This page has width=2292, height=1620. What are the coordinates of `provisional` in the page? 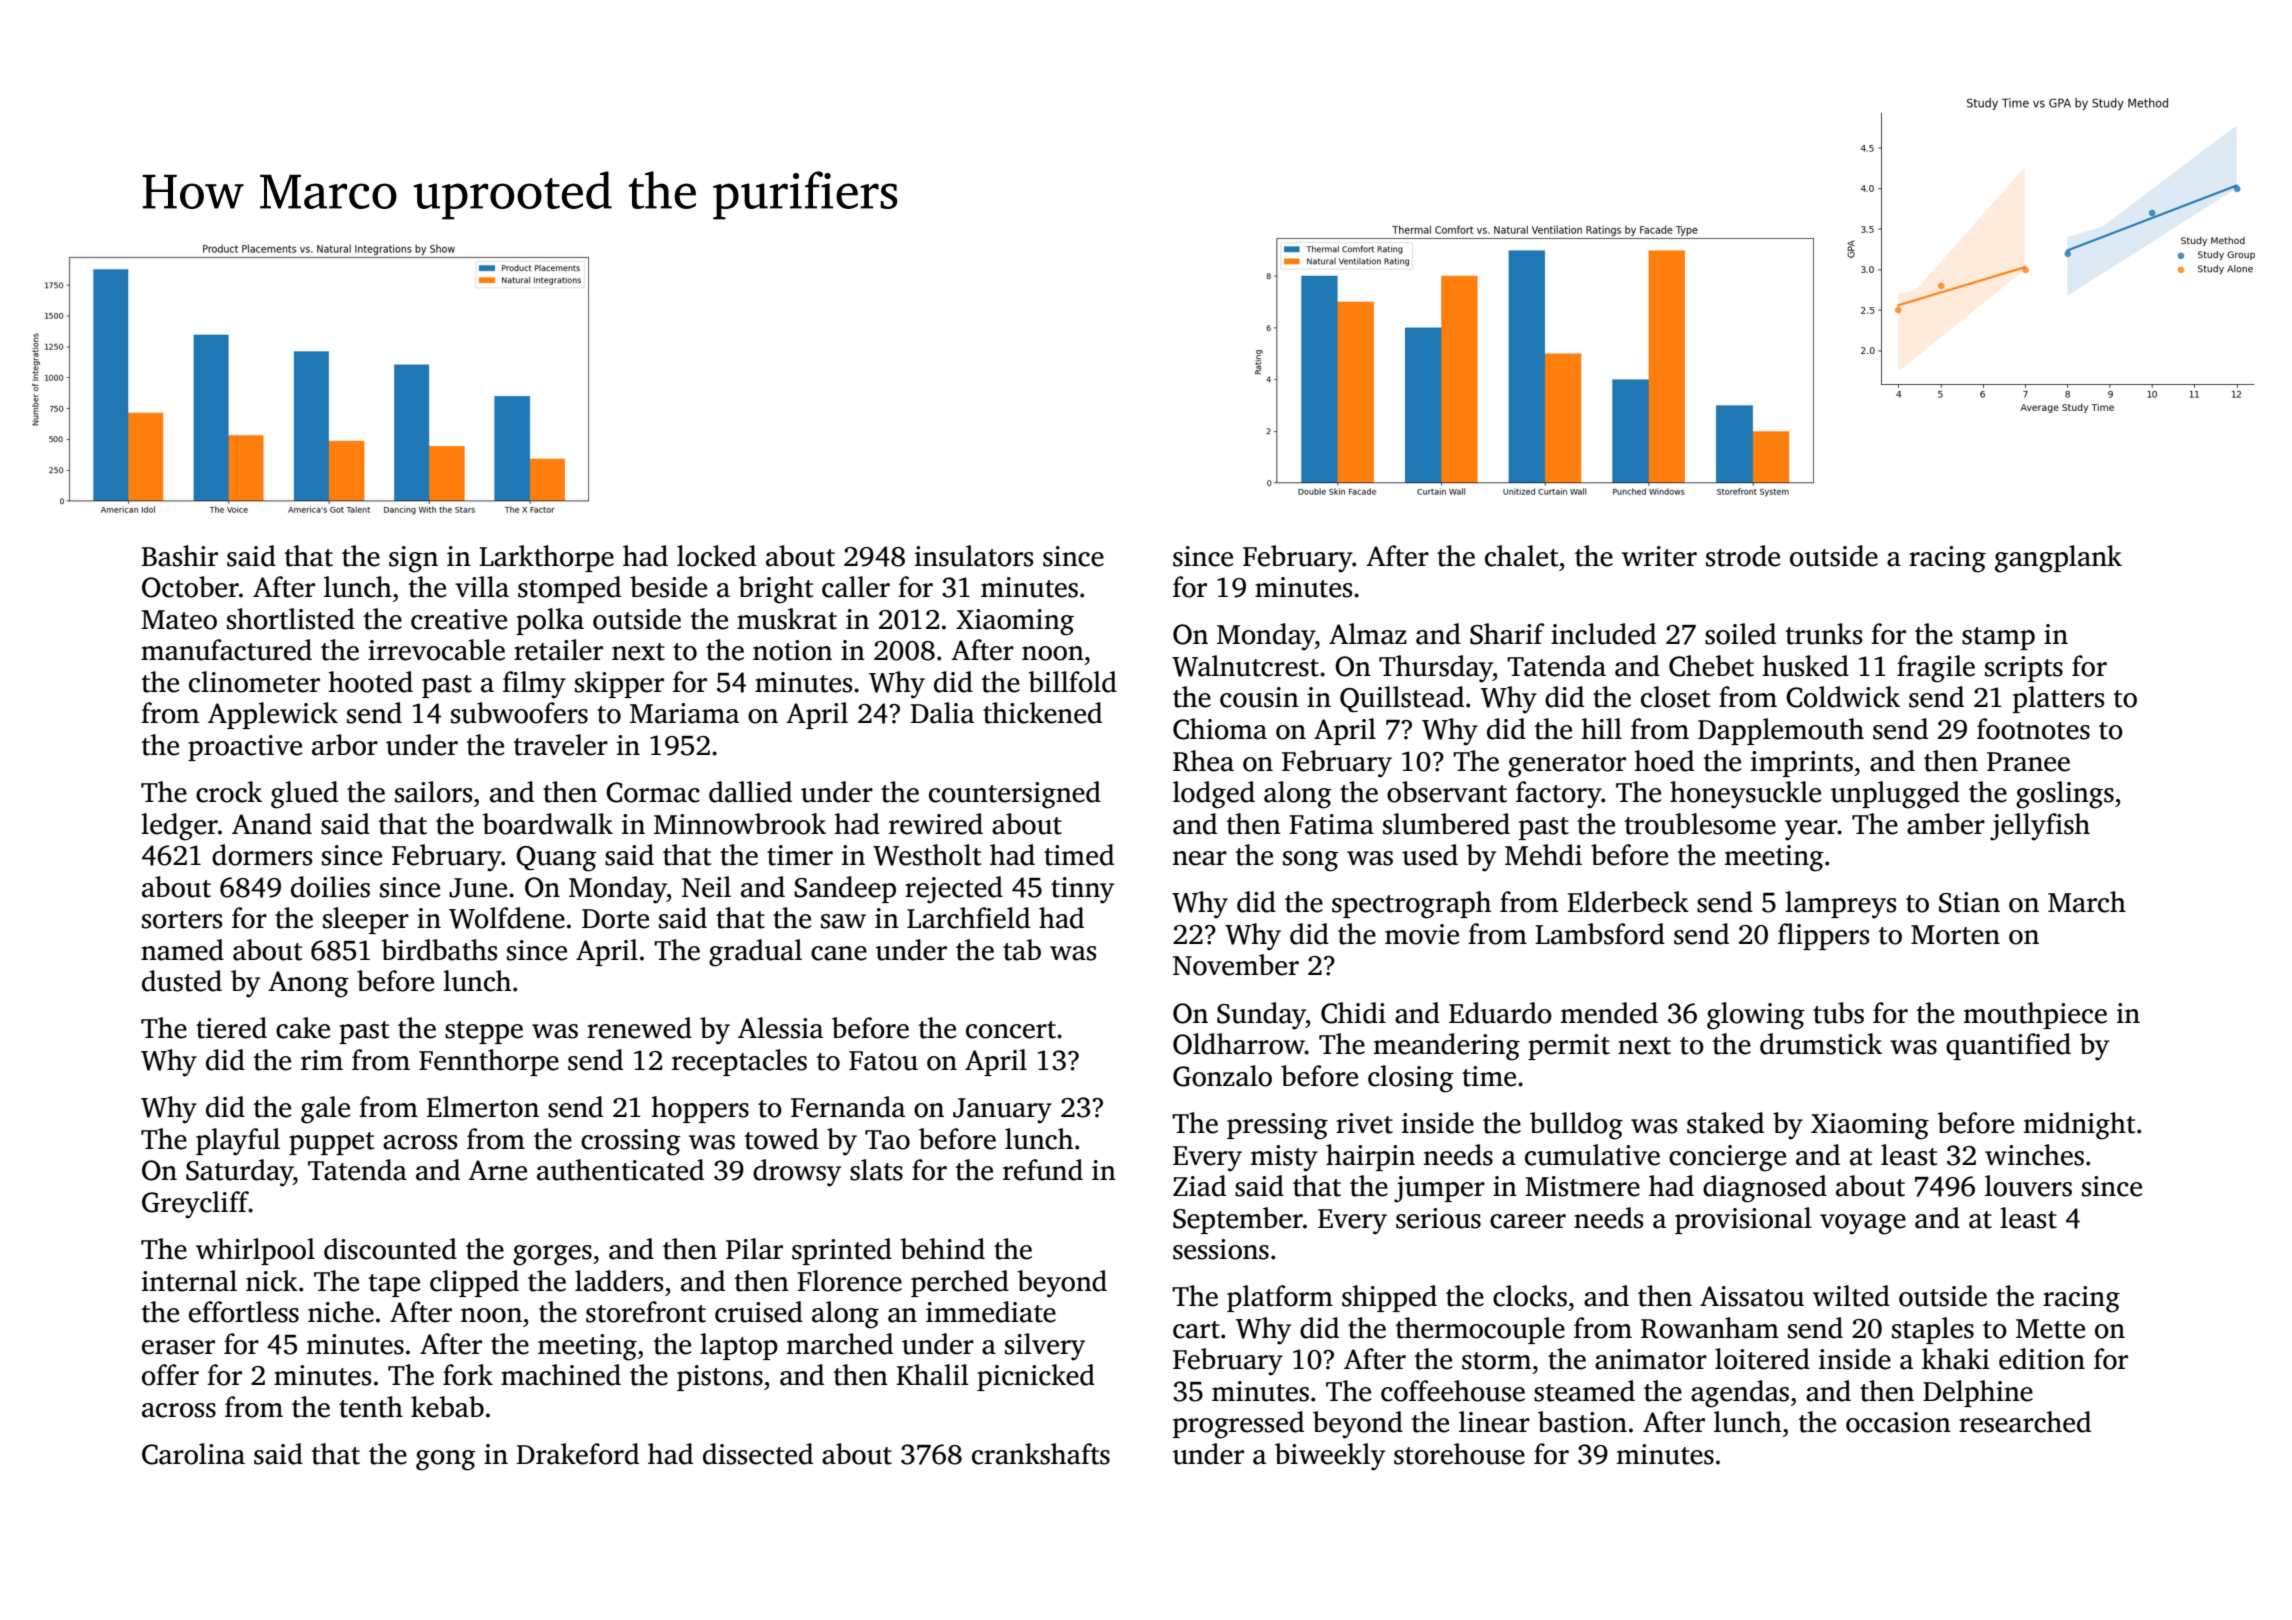 It's located at (1743, 1220).
